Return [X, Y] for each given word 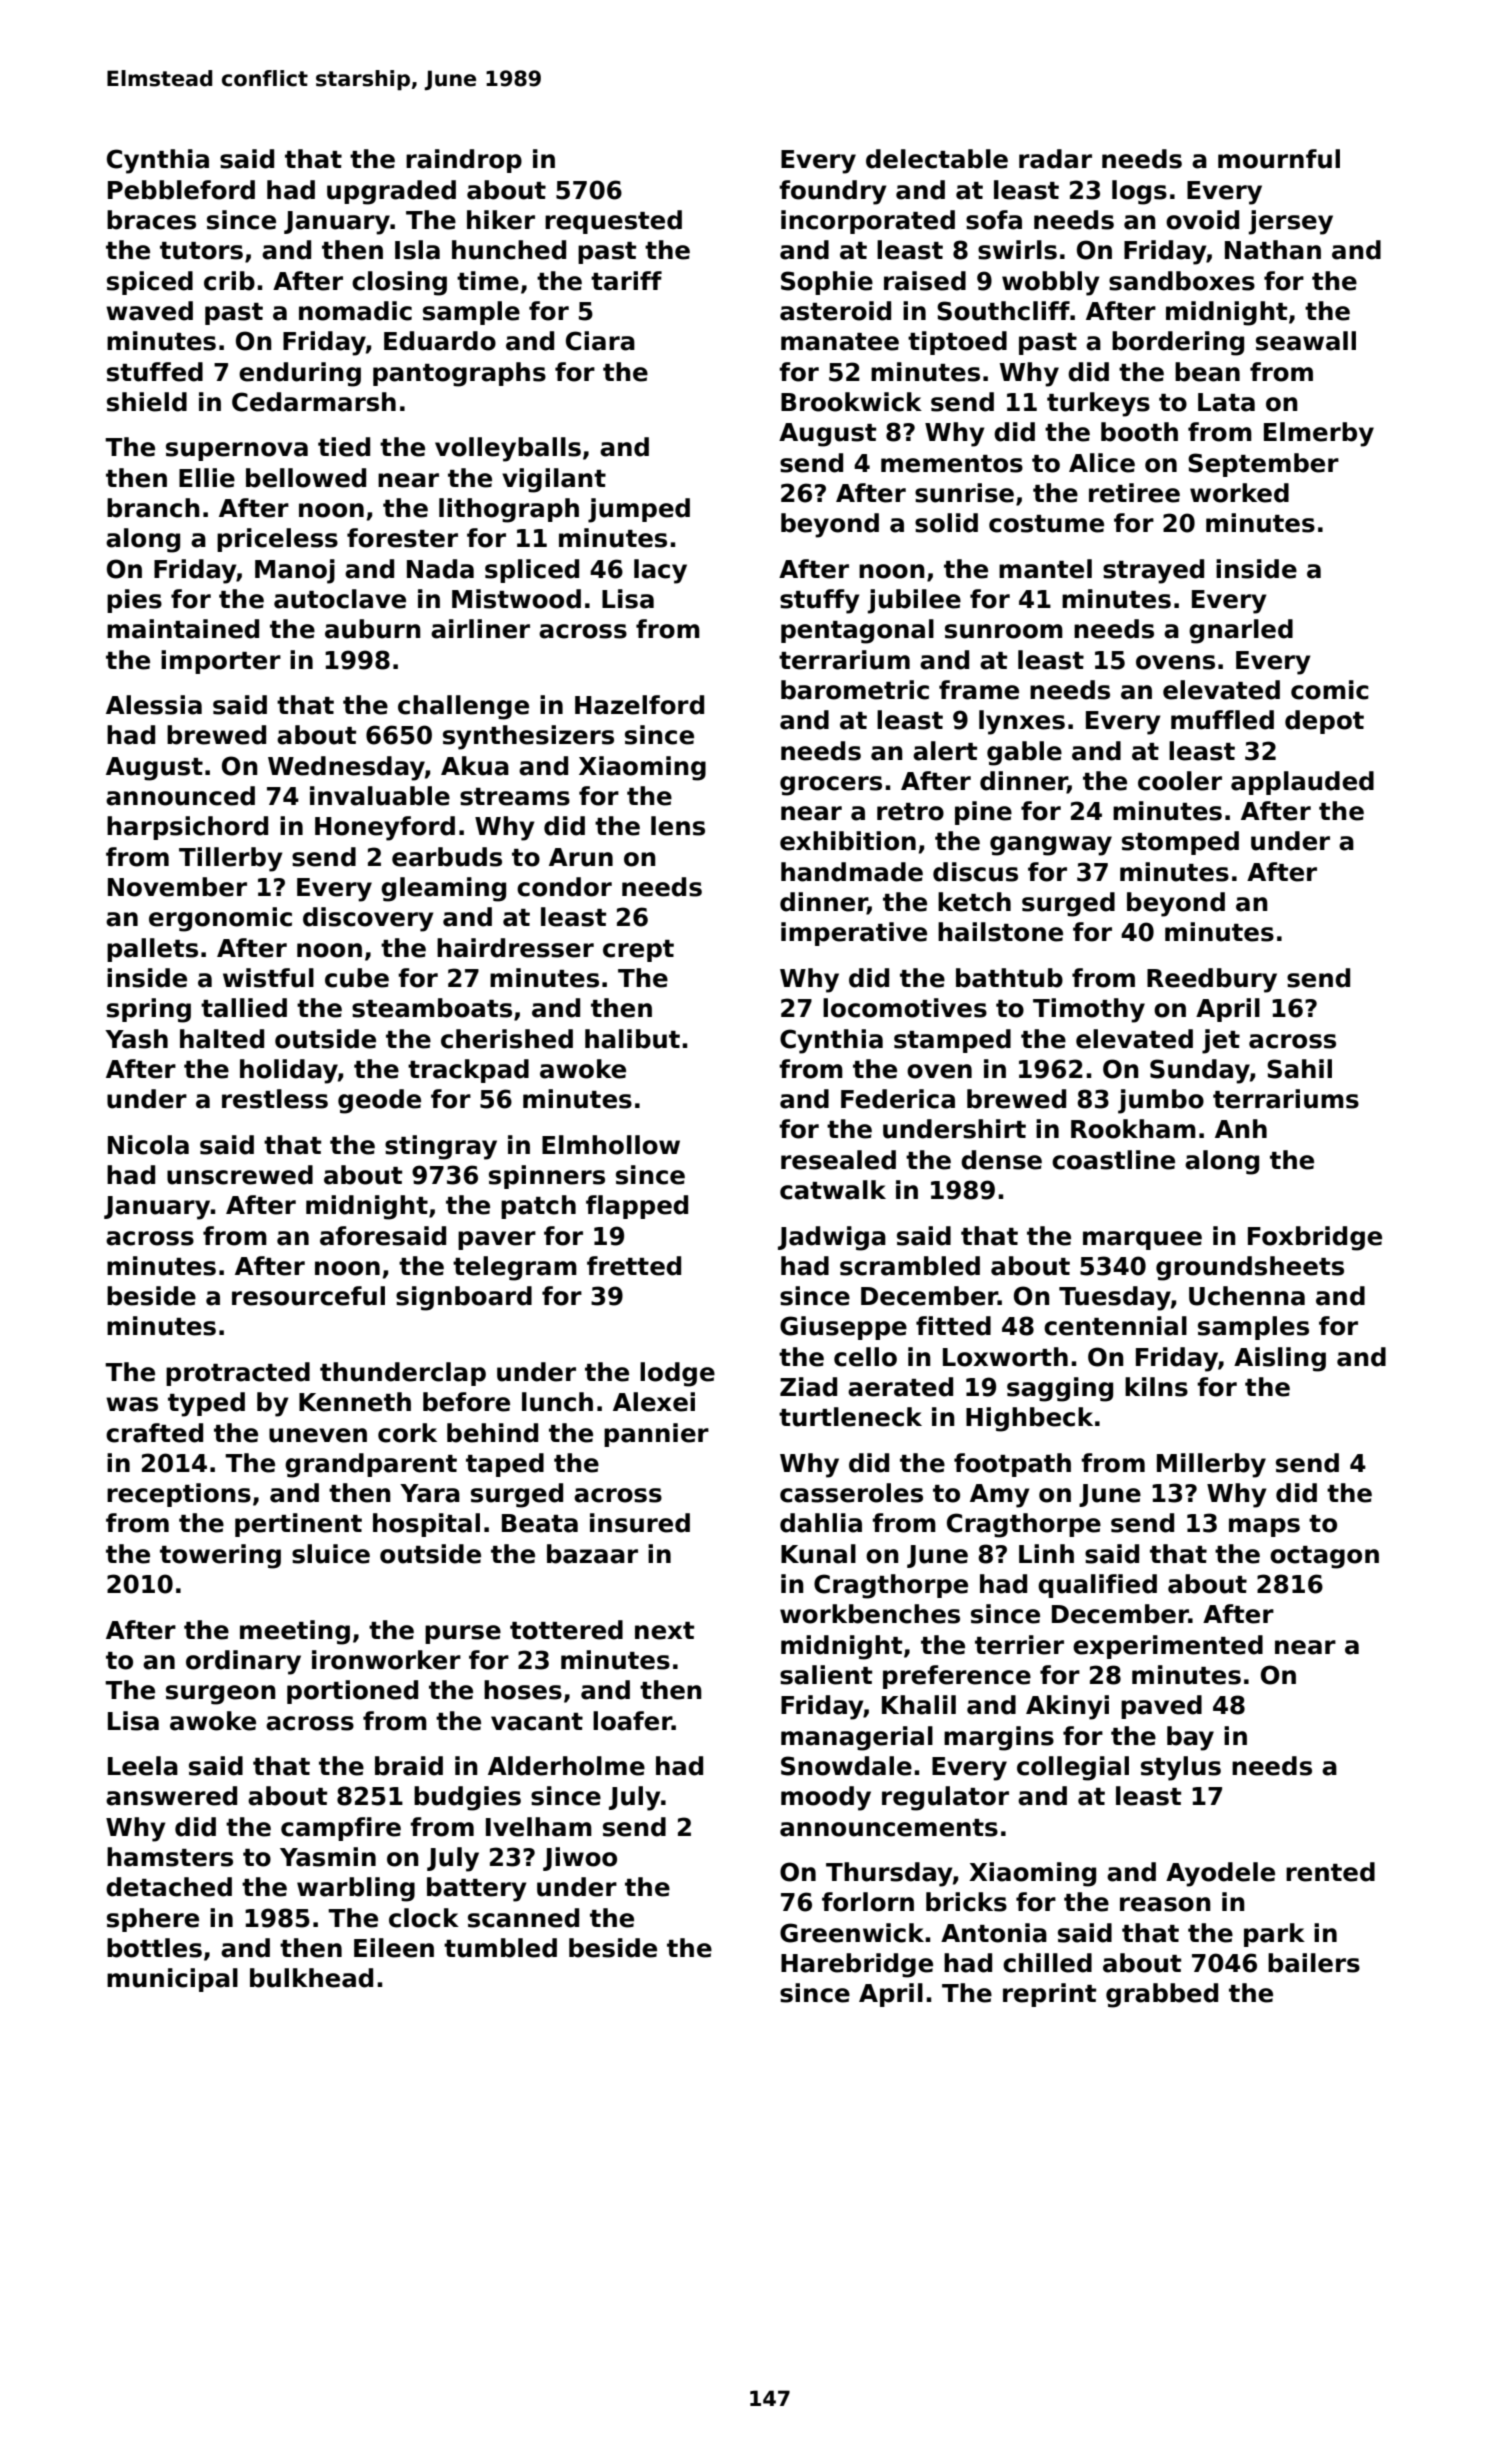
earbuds [447, 857]
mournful [1279, 159]
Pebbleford [181, 190]
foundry [833, 192]
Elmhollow [611, 1145]
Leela [143, 1766]
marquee [1142, 1240]
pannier [656, 1435]
